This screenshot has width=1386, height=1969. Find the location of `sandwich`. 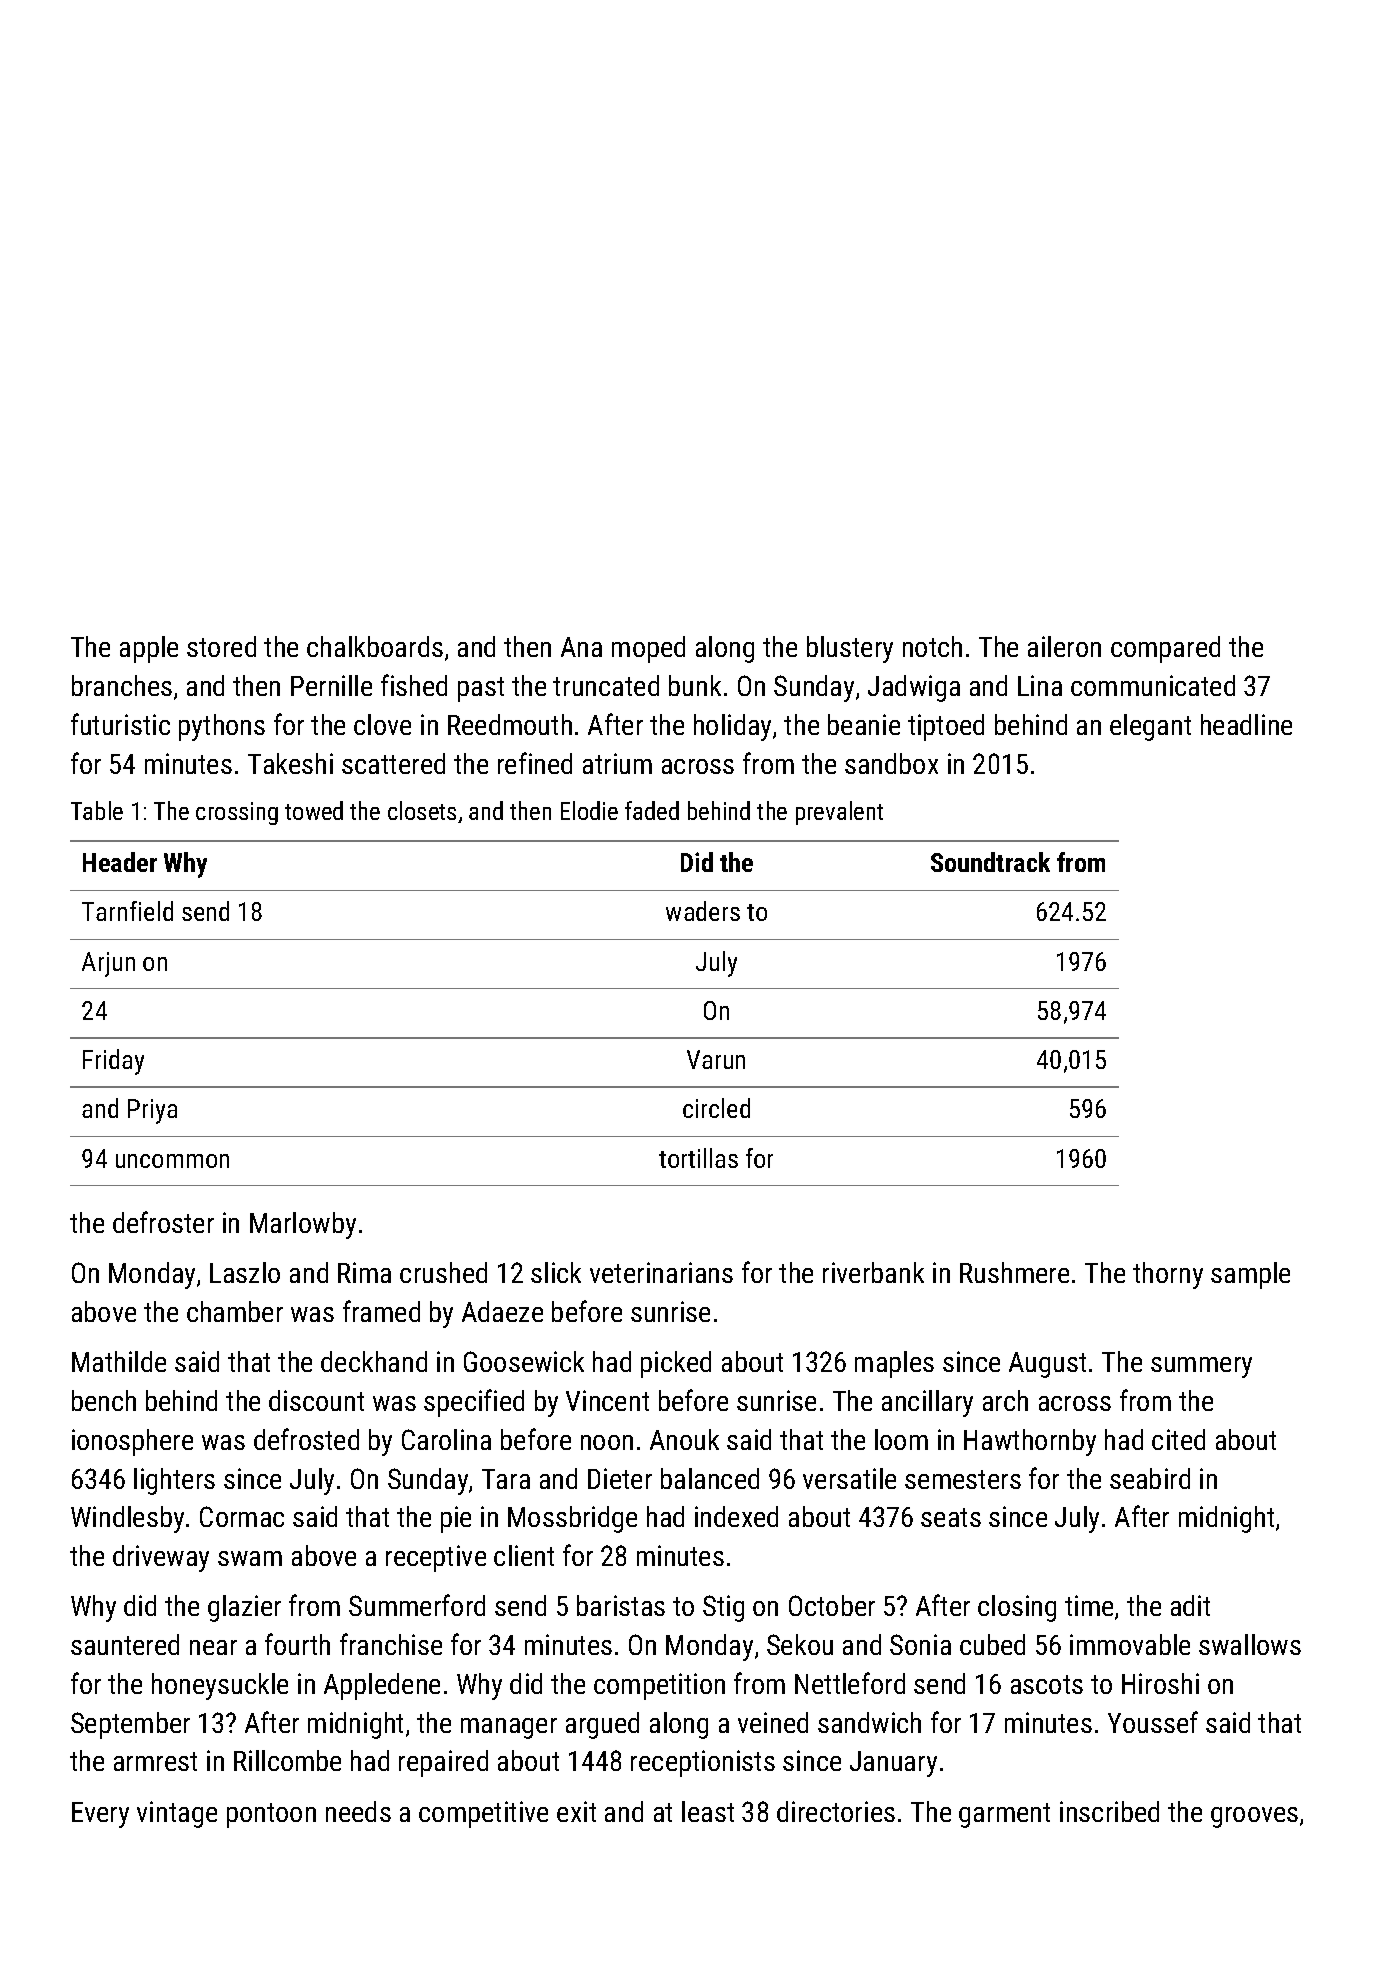

sandwich is located at coordinates (869, 1722).
